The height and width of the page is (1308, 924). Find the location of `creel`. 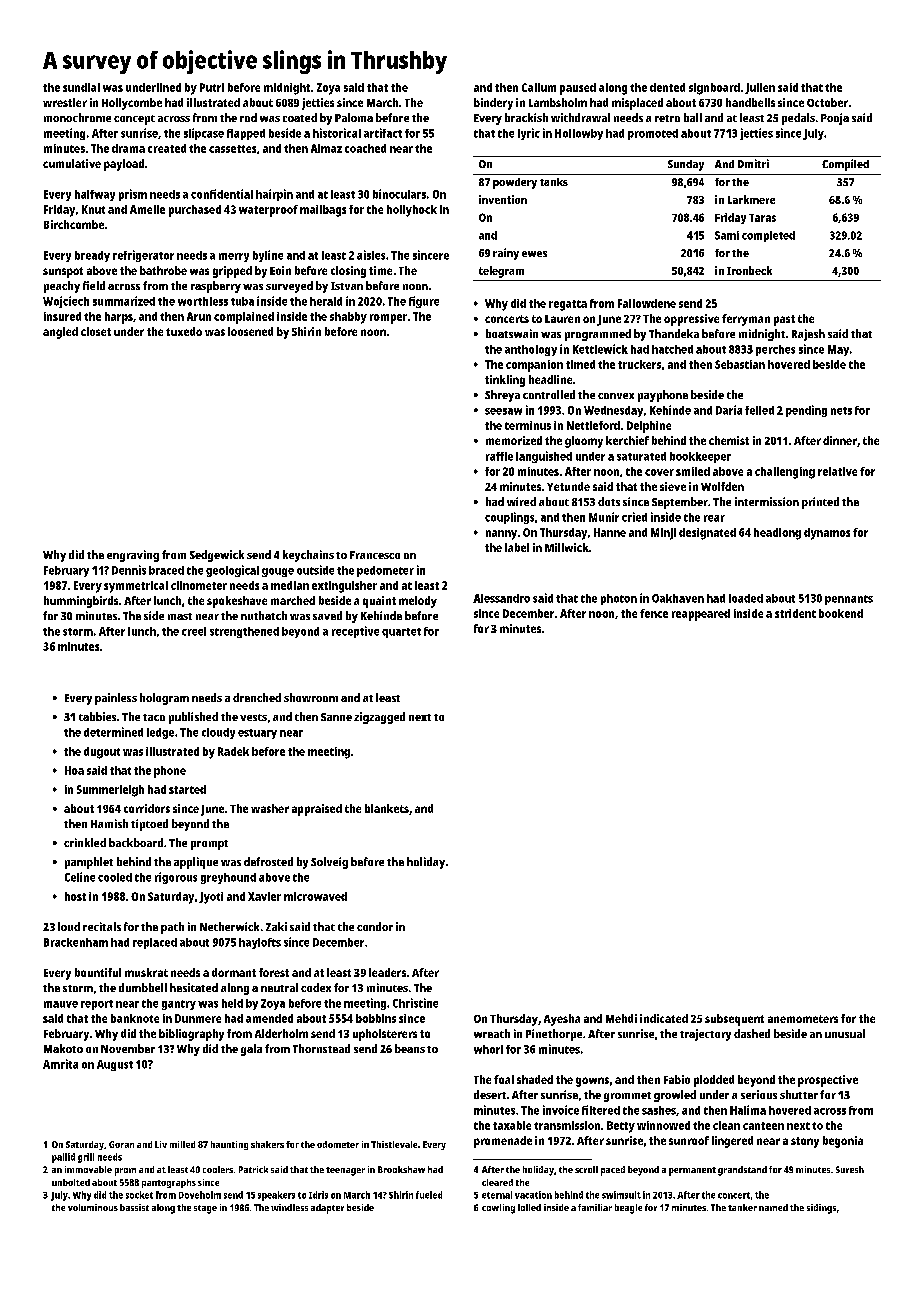

creel is located at coordinates (194, 631).
